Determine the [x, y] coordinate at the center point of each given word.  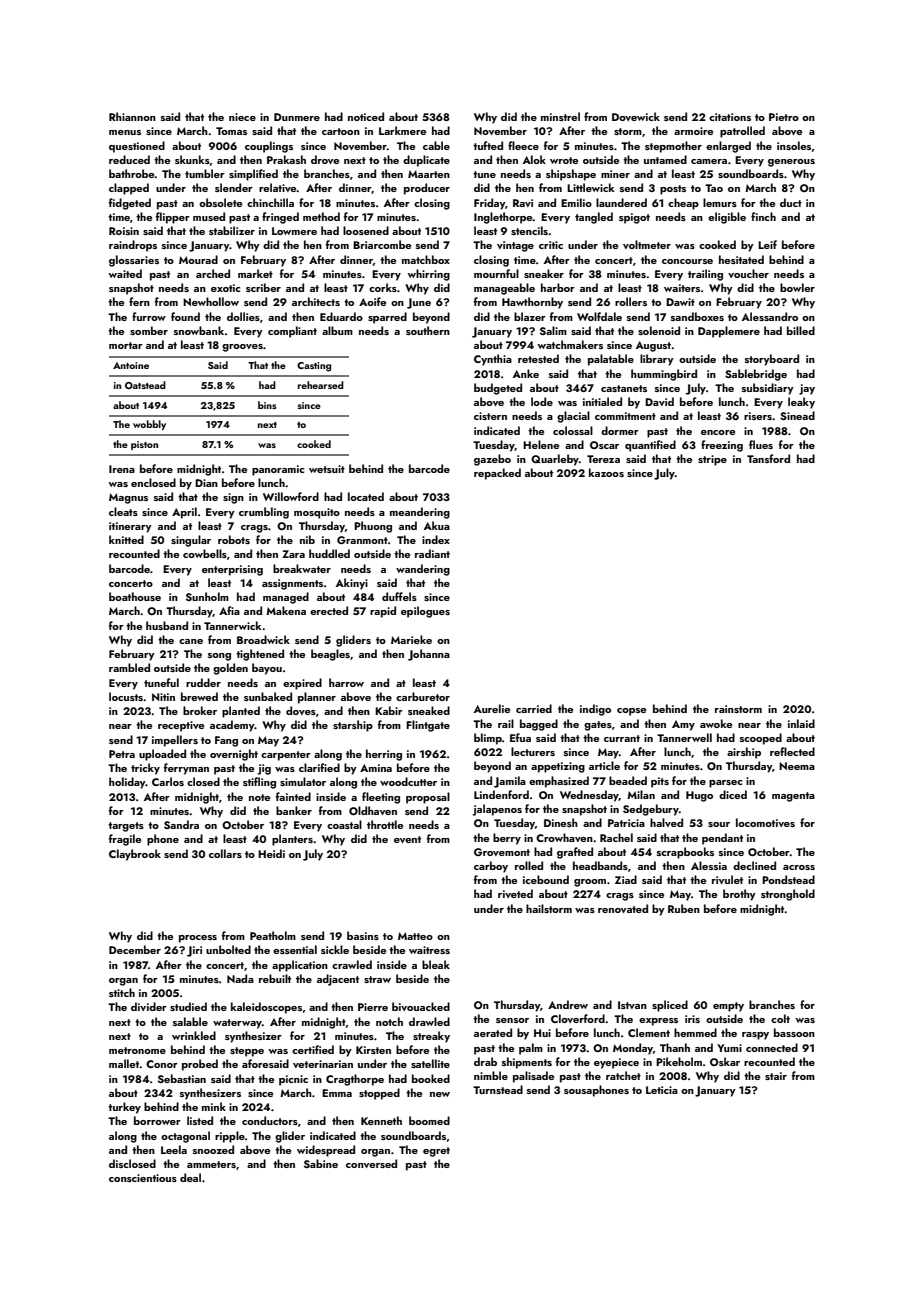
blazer [530, 316]
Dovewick [636, 116]
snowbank [199, 330]
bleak [436, 964]
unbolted [228, 949]
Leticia [662, 1090]
